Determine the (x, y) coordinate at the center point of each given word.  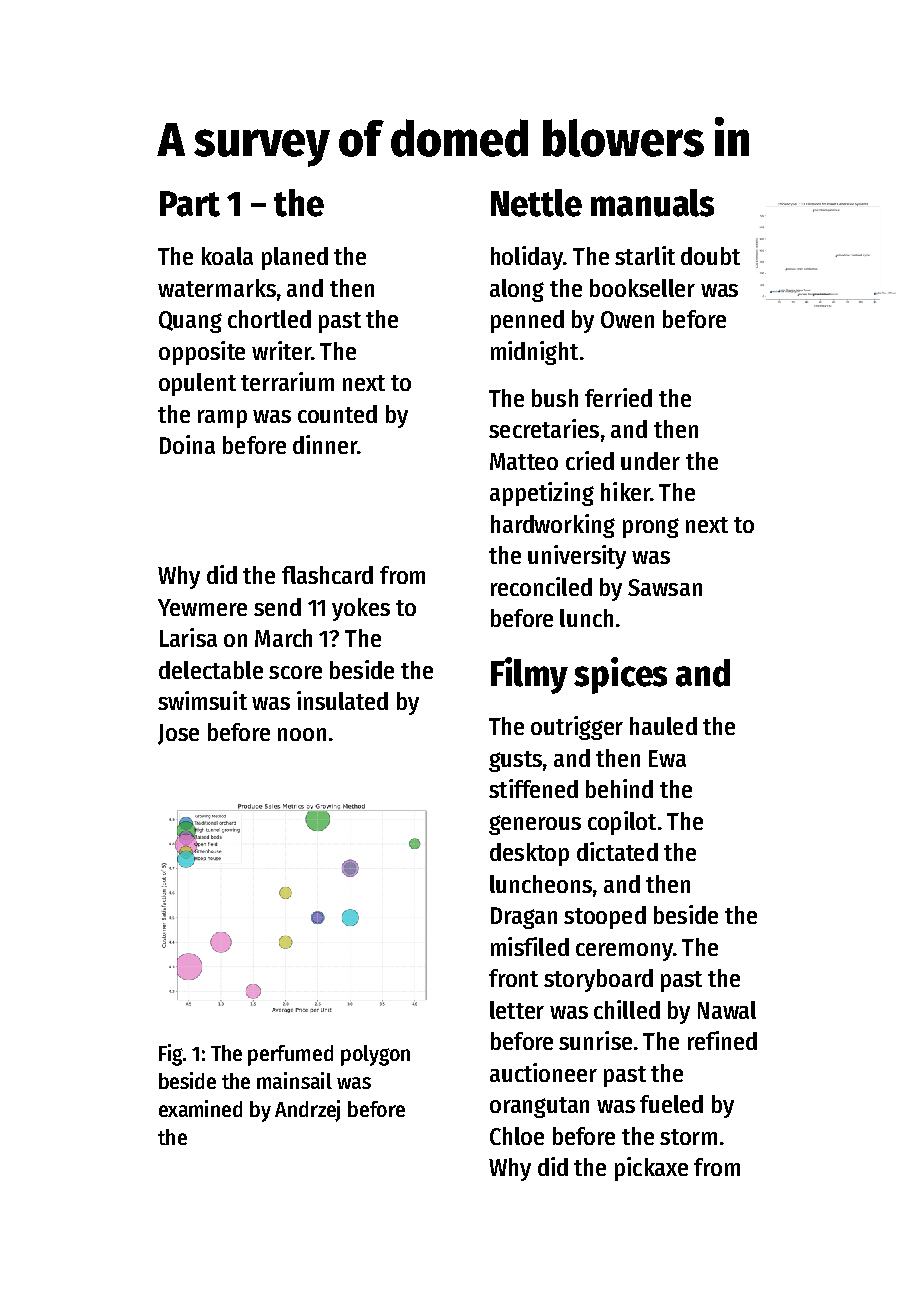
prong (651, 528)
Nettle (536, 203)
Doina (187, 444)
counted (337, 414)
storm (688, 1137)
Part (190, 204)
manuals (652, 203)
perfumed (290, 1055)
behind (619, 788)
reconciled (541, 586)
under (650, 461)
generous (535, 825)
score (295, 672)
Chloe (517, 1136)
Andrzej (307, 1111)
